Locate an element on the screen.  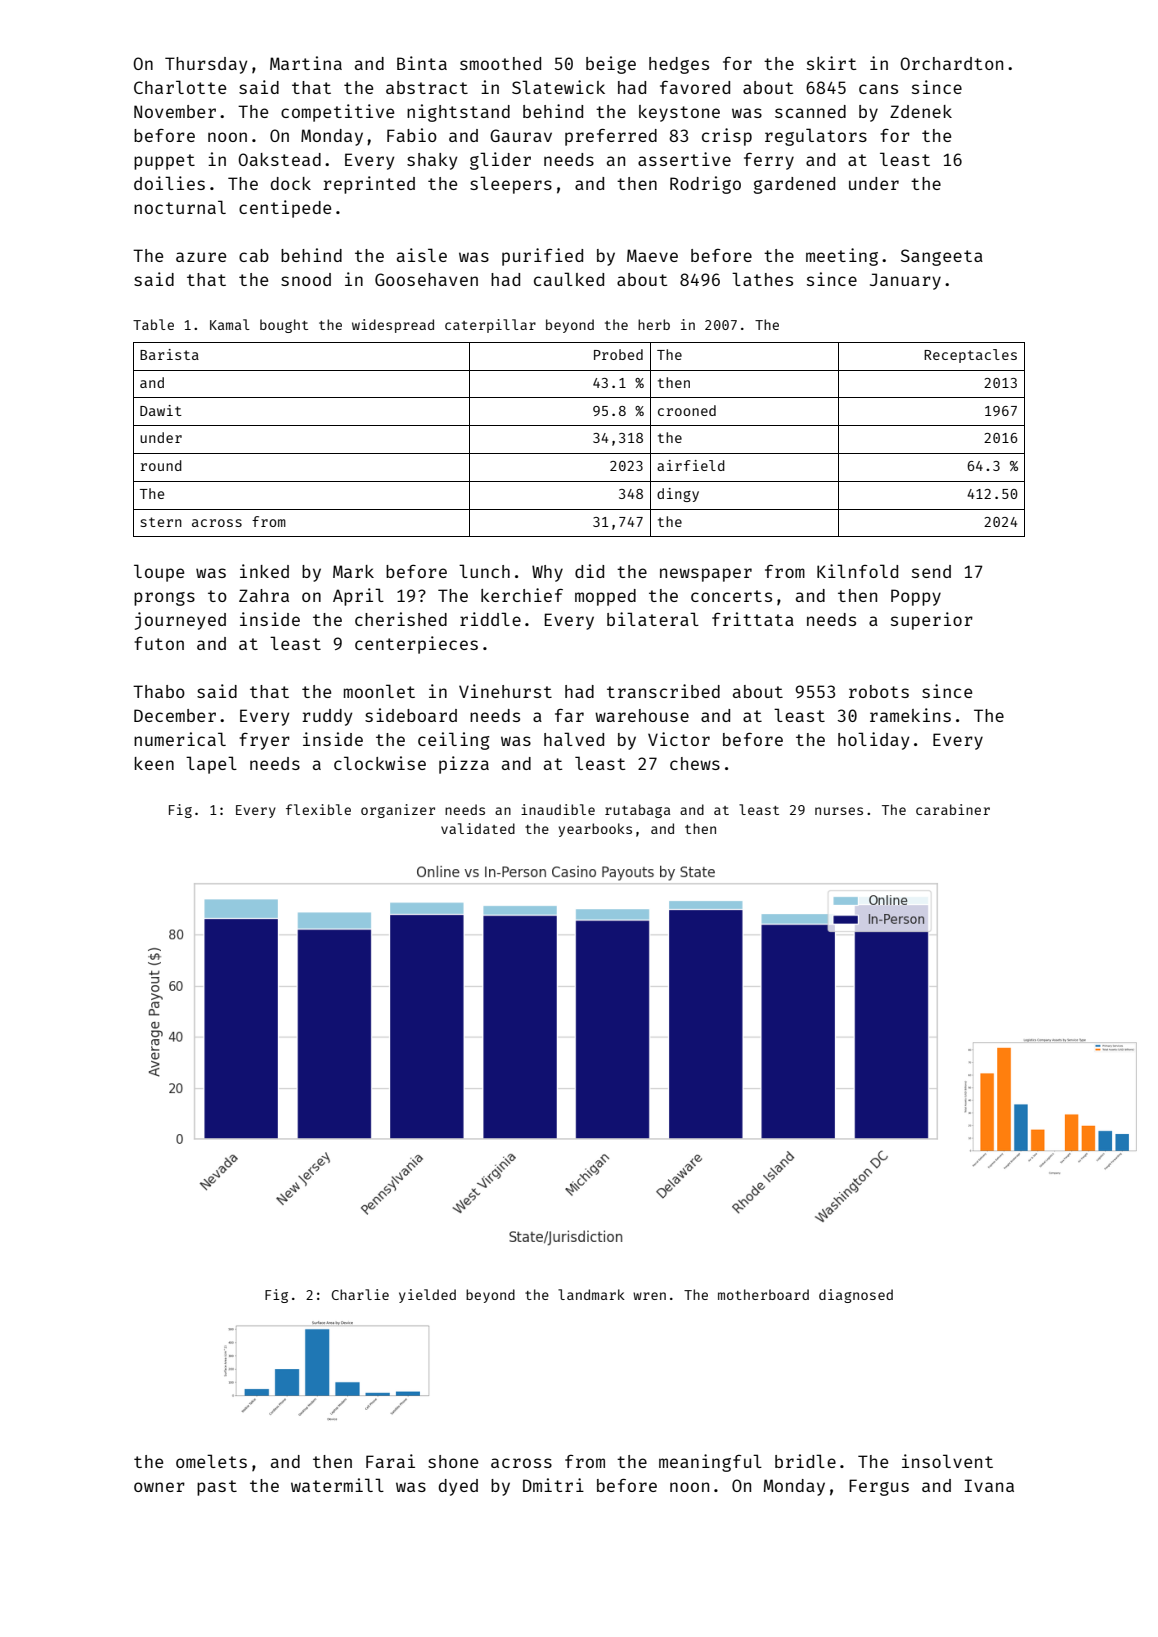
Receptacles is located at coordinates (970, 356).
